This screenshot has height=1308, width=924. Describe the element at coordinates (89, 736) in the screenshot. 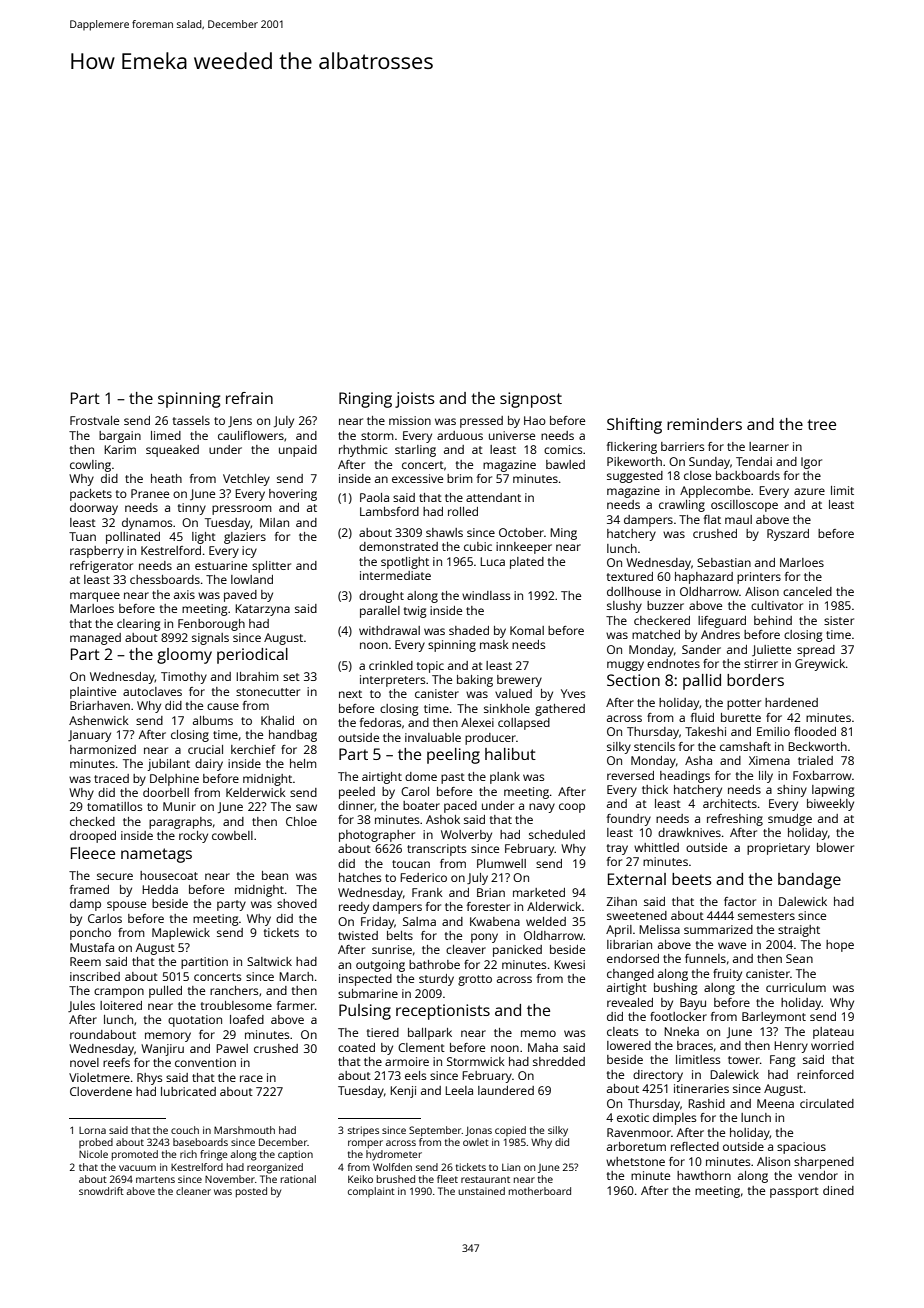

I see `January` at that location.
